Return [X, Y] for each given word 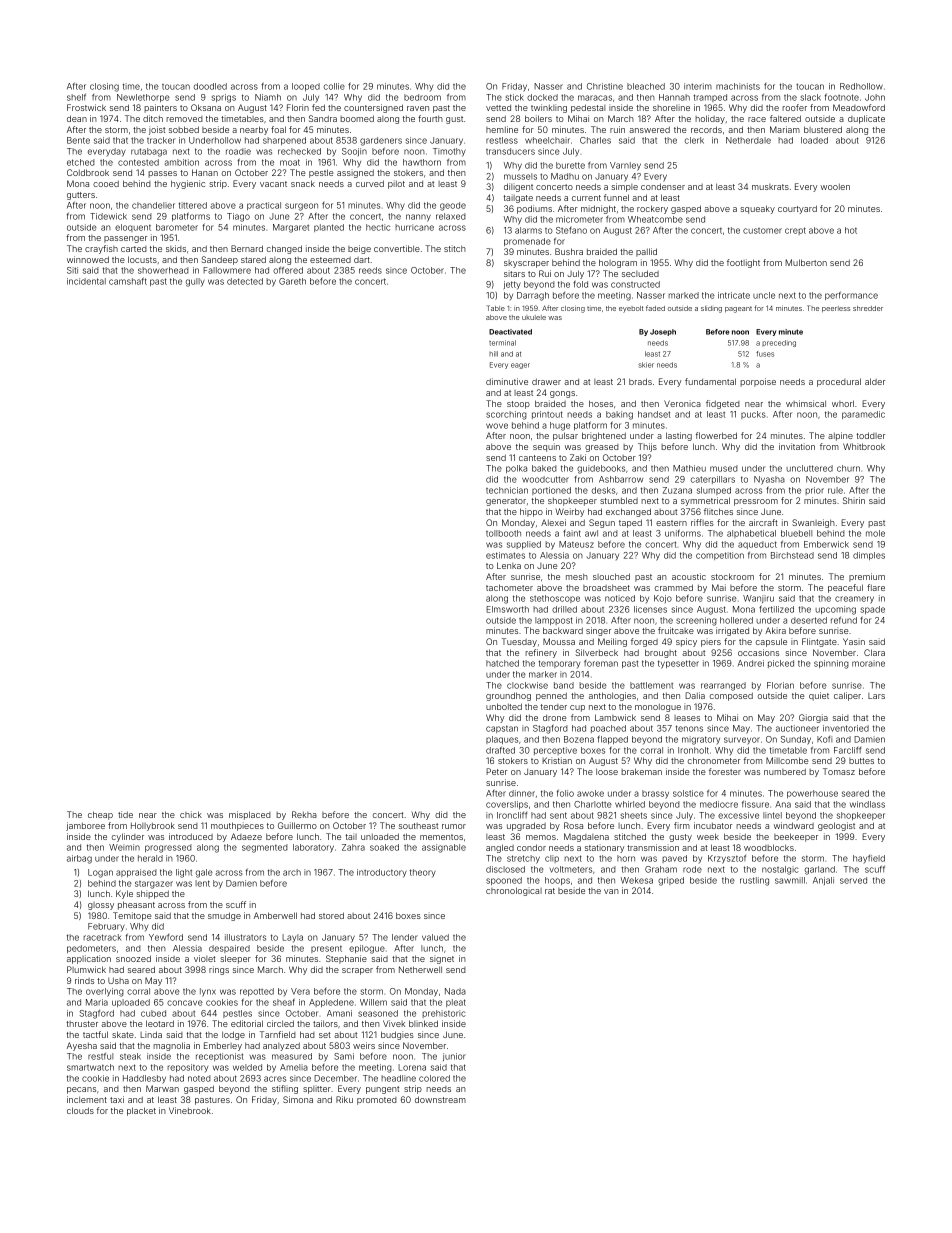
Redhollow [861, 86]
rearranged [723, 686]
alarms [528, 230]
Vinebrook [190, 1110]
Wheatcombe [655, 219]
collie [334, 86]
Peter [497, 771]
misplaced [250, 815]
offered [288, 270]
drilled [564, 609]
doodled [210, 86]
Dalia [695, 695]
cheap [100, 815]
